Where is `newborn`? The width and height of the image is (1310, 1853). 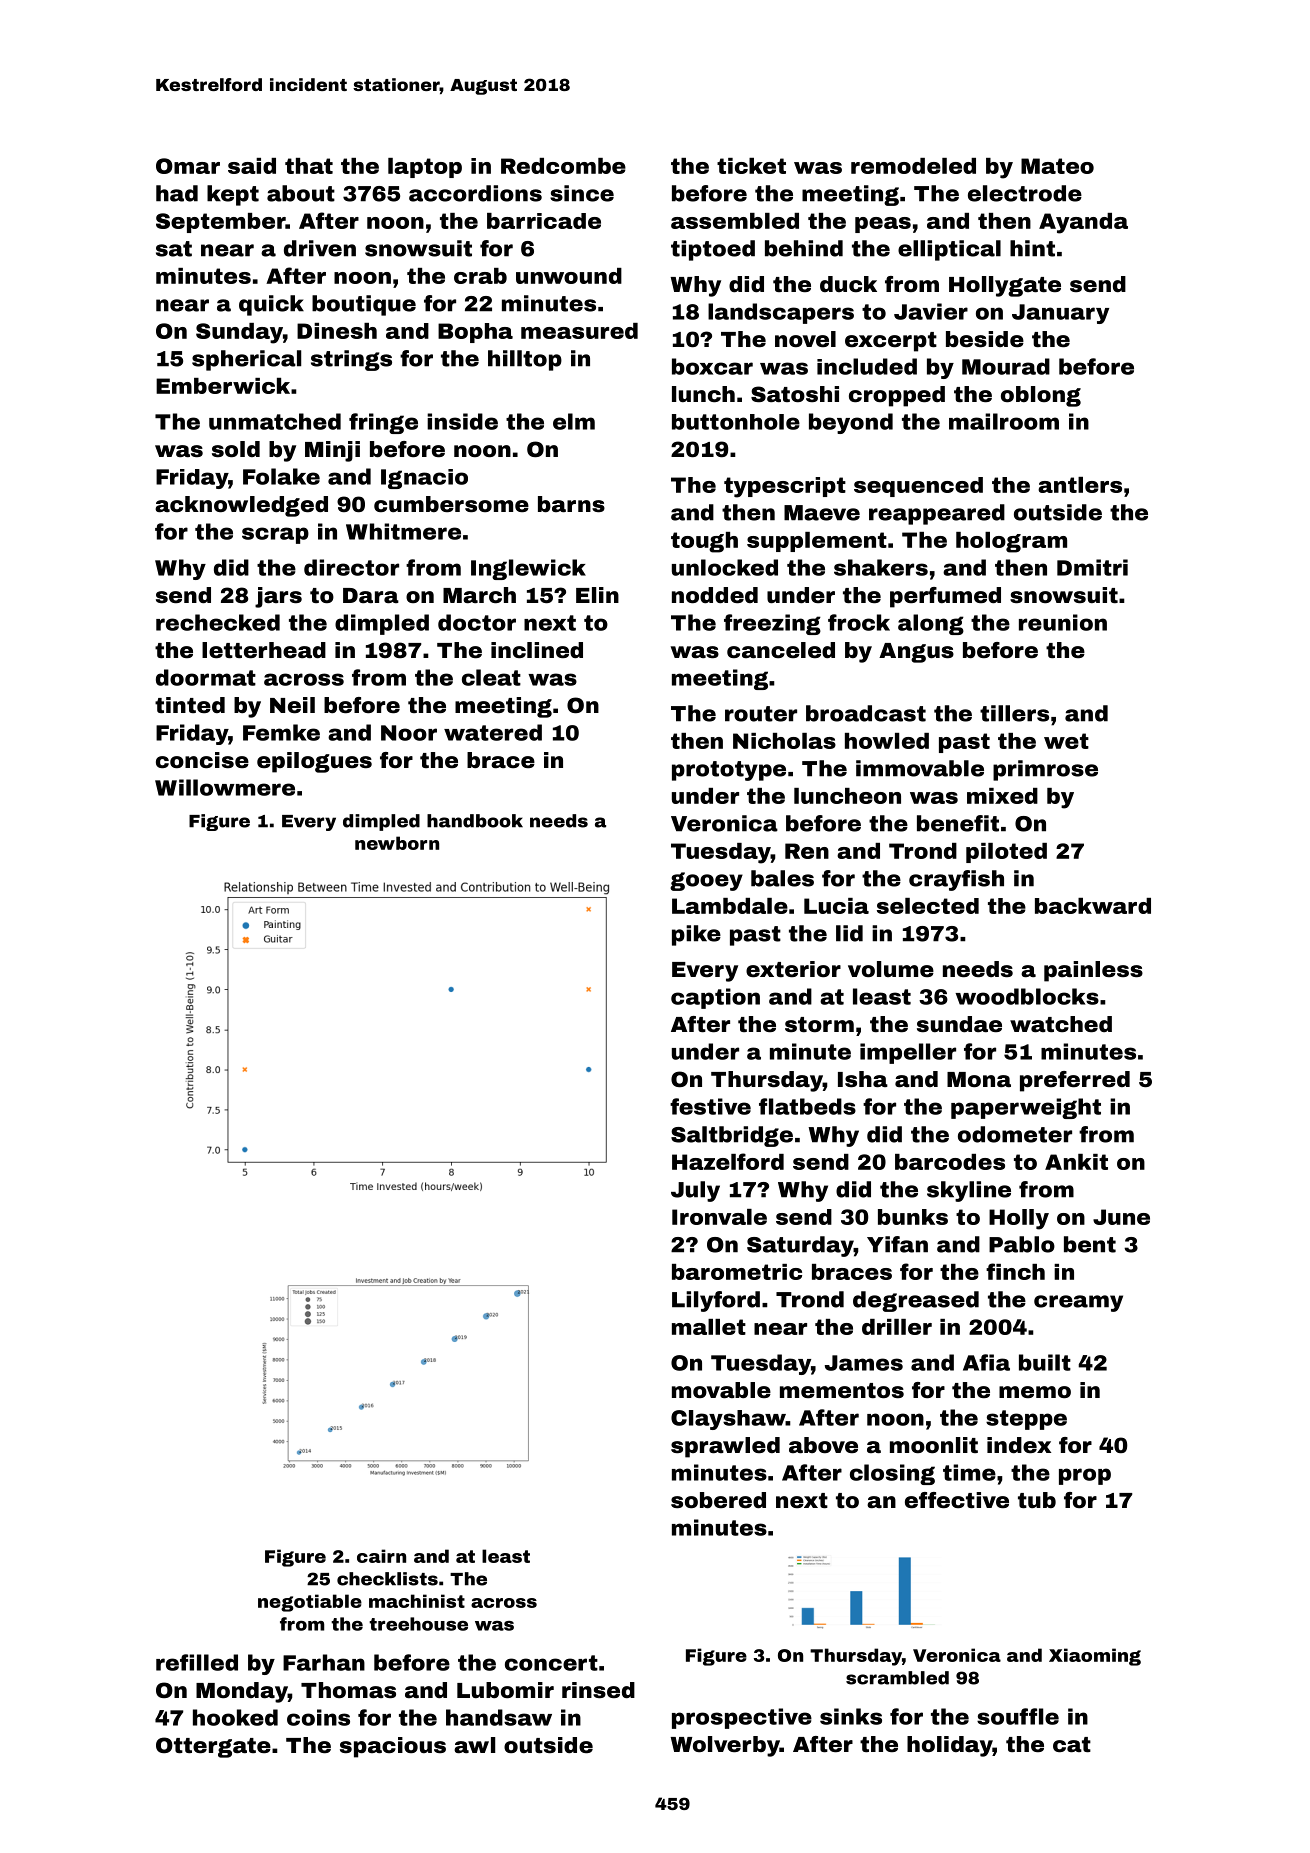 newborn is located at coordinates (397, 843).
